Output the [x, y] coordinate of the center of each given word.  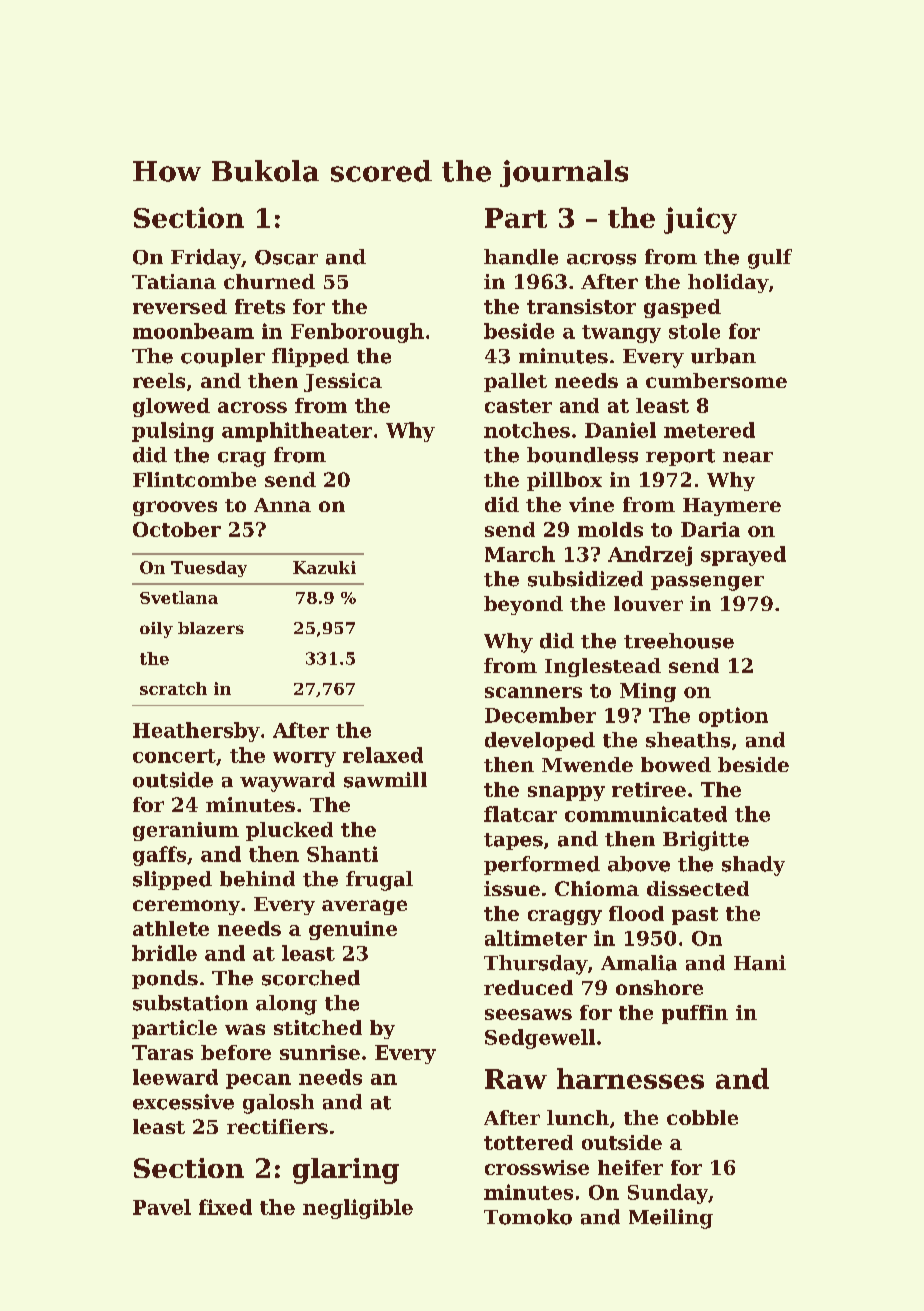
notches [527, 430]
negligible [358, 1209]
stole [694, 331]
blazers [211, 628]
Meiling [671, 1219]
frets [260, 306]
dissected [698, 888]
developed [540, 741]
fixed [225, 1207]
